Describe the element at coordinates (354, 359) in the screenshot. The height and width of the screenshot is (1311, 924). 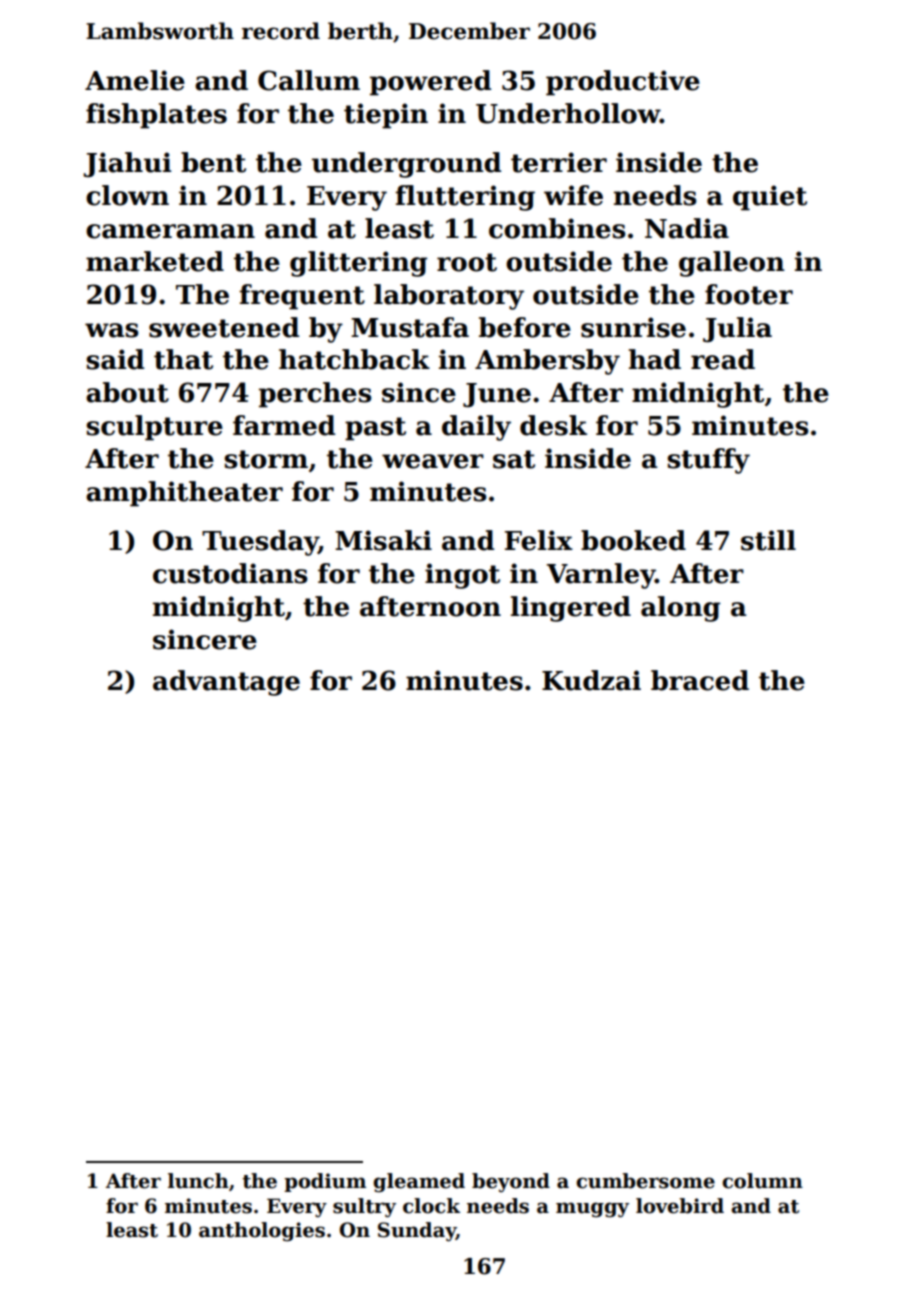
I see `hatchback` at that location.
